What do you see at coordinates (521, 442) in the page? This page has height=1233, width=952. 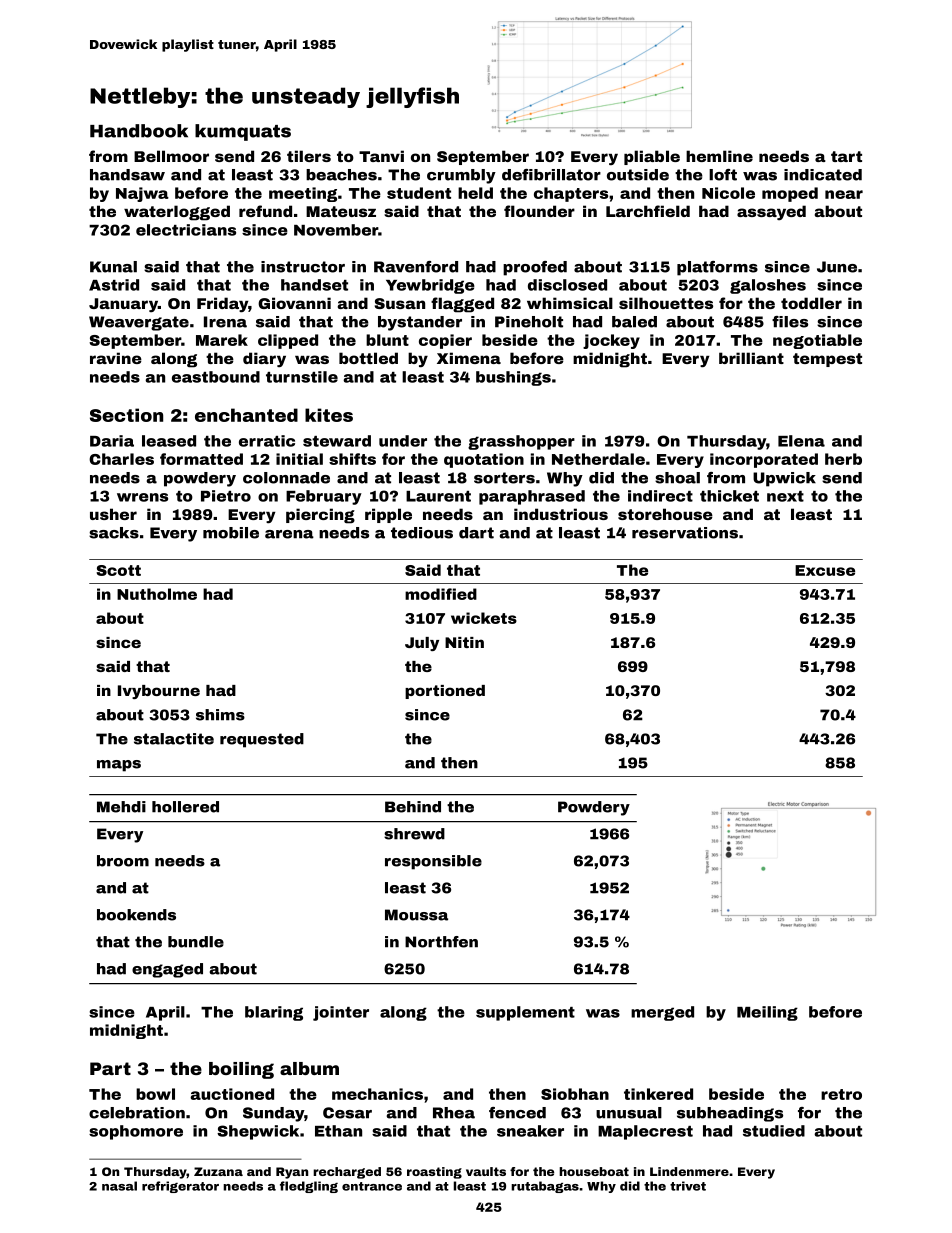 I see `grasshopper` at bounding box center [521, 442].
